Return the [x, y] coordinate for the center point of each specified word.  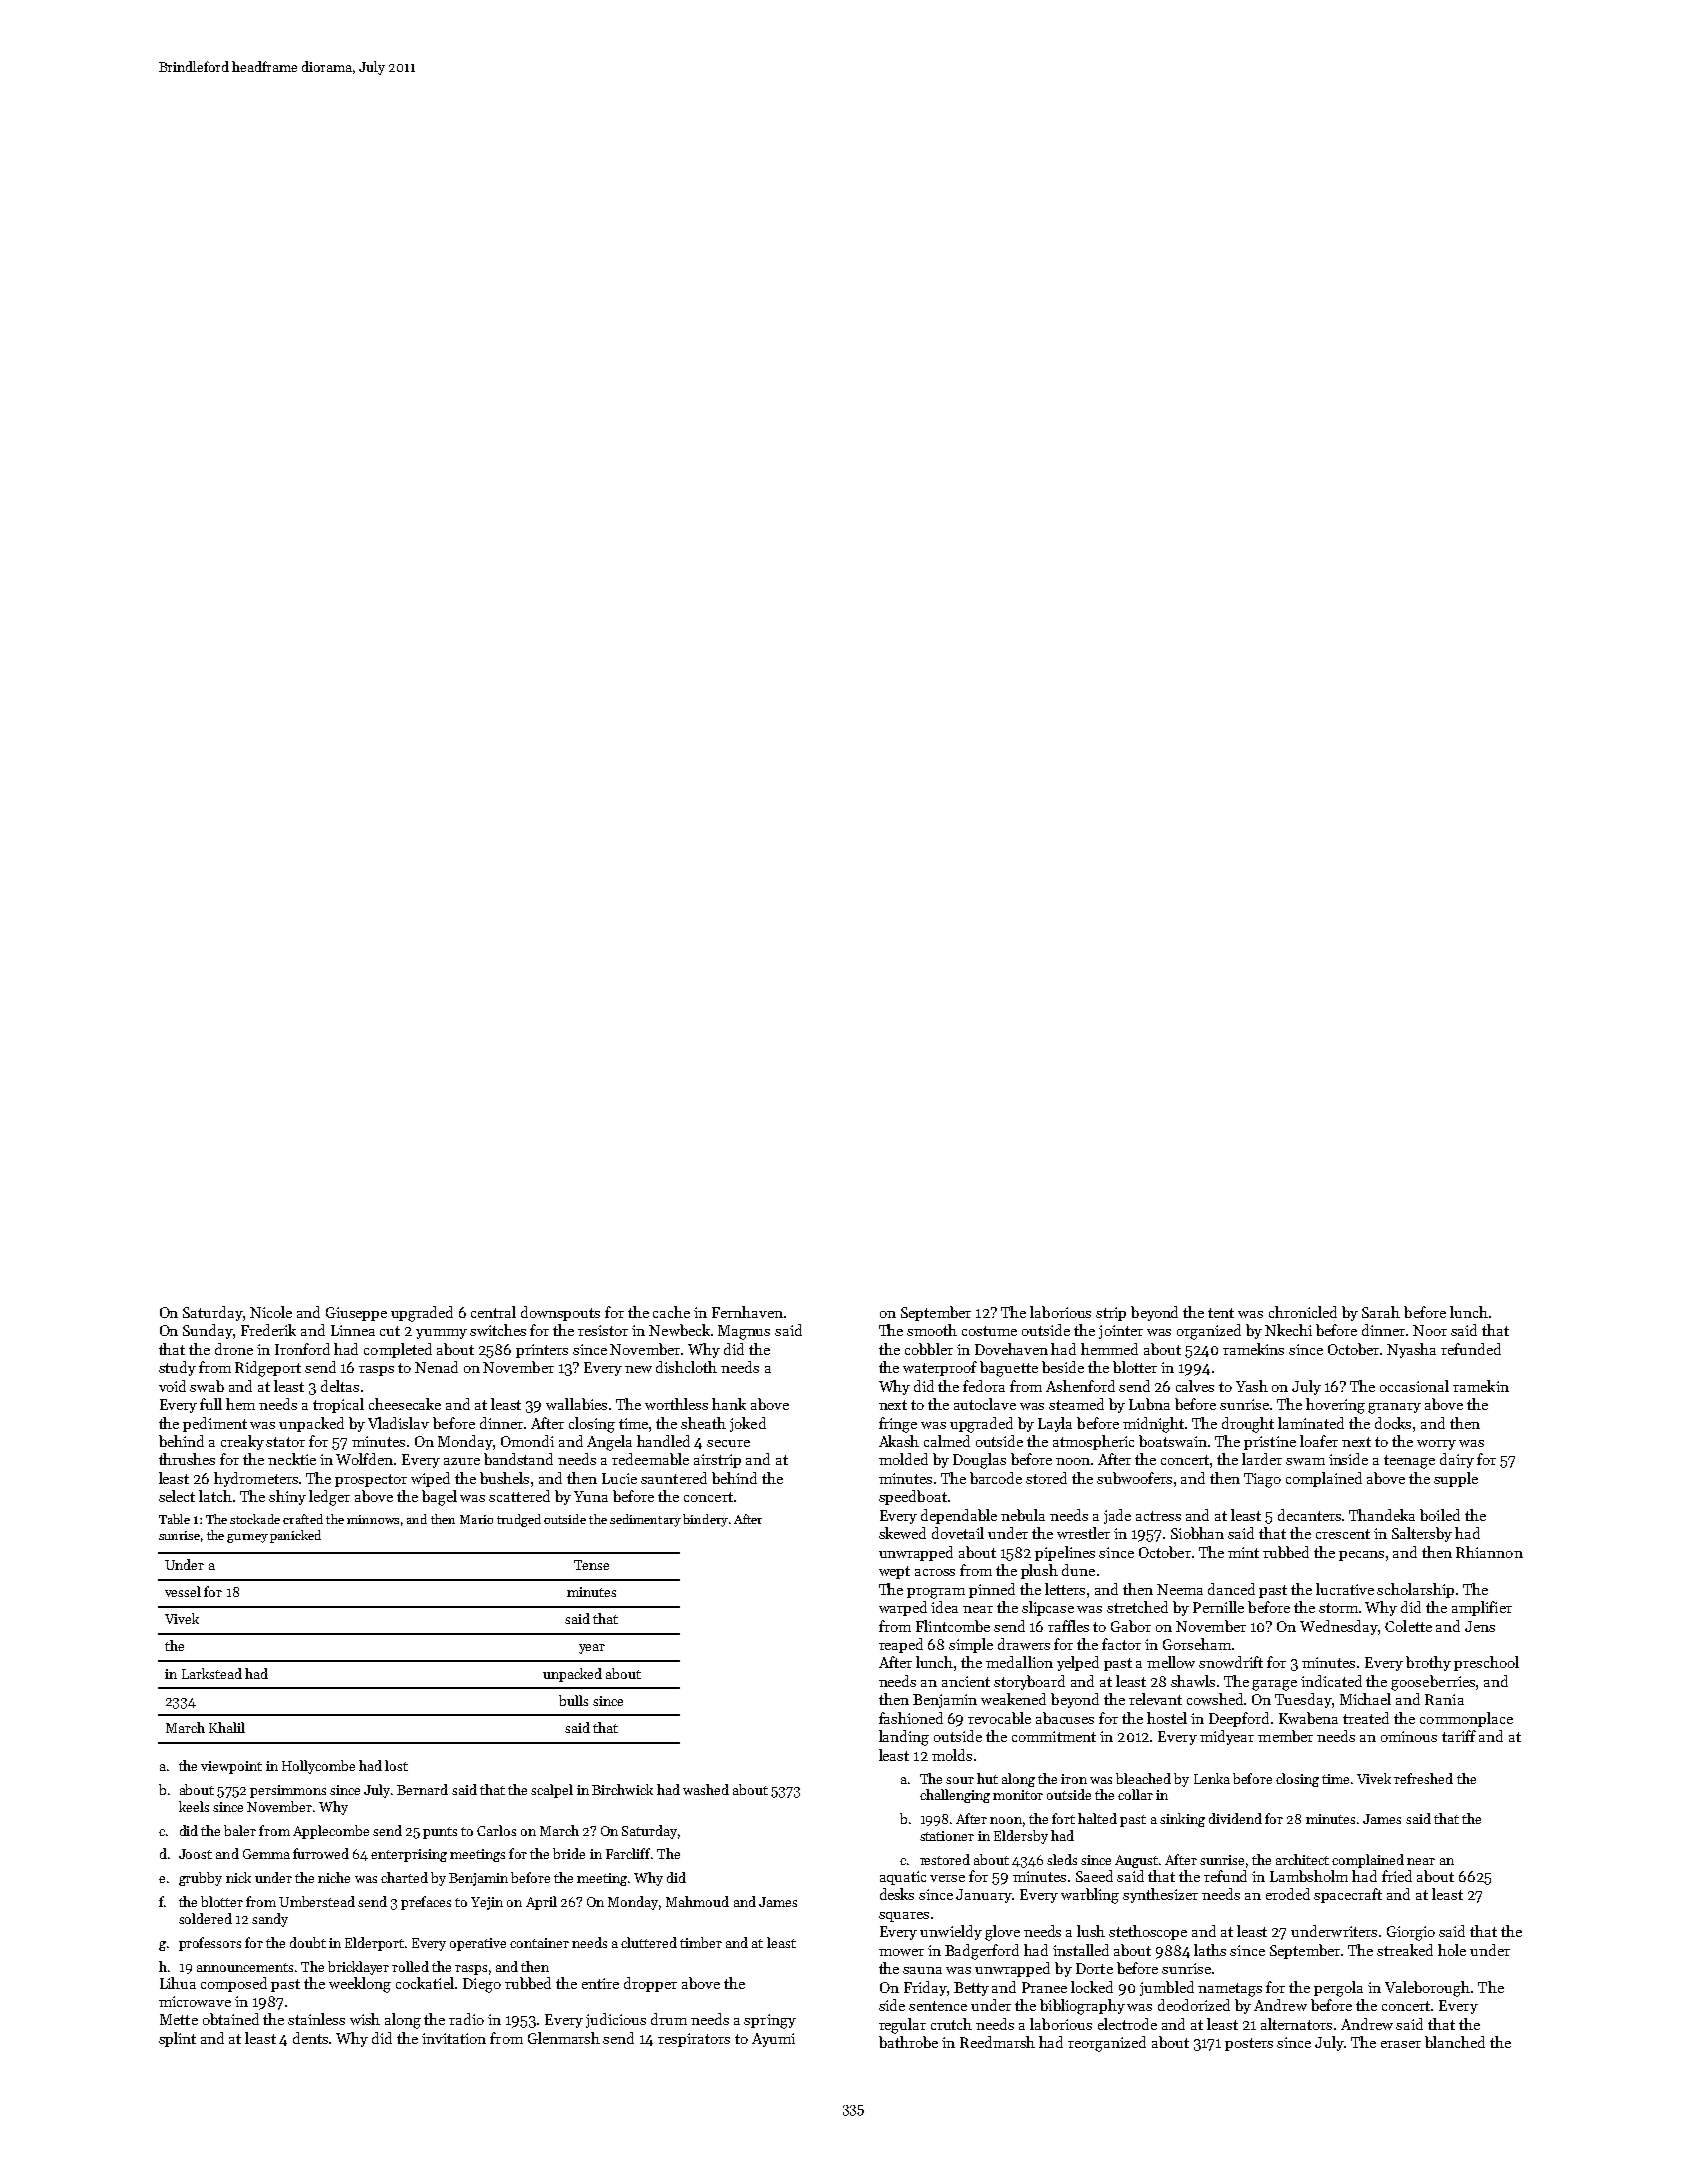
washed [706, 1789]
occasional [1414, 1386]
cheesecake [405, 1404]
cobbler [929, 1349]
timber [701, 1942]
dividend [1235, 1818]
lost [396, 1765]
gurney [247, 1538]
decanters [1309, 1515]
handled [663, 1441]
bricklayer [358, 1968]
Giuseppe [356, 1314]
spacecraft [1348, 1895]
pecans [1361, 1556]
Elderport [374, 1944]
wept [894, 1572]
